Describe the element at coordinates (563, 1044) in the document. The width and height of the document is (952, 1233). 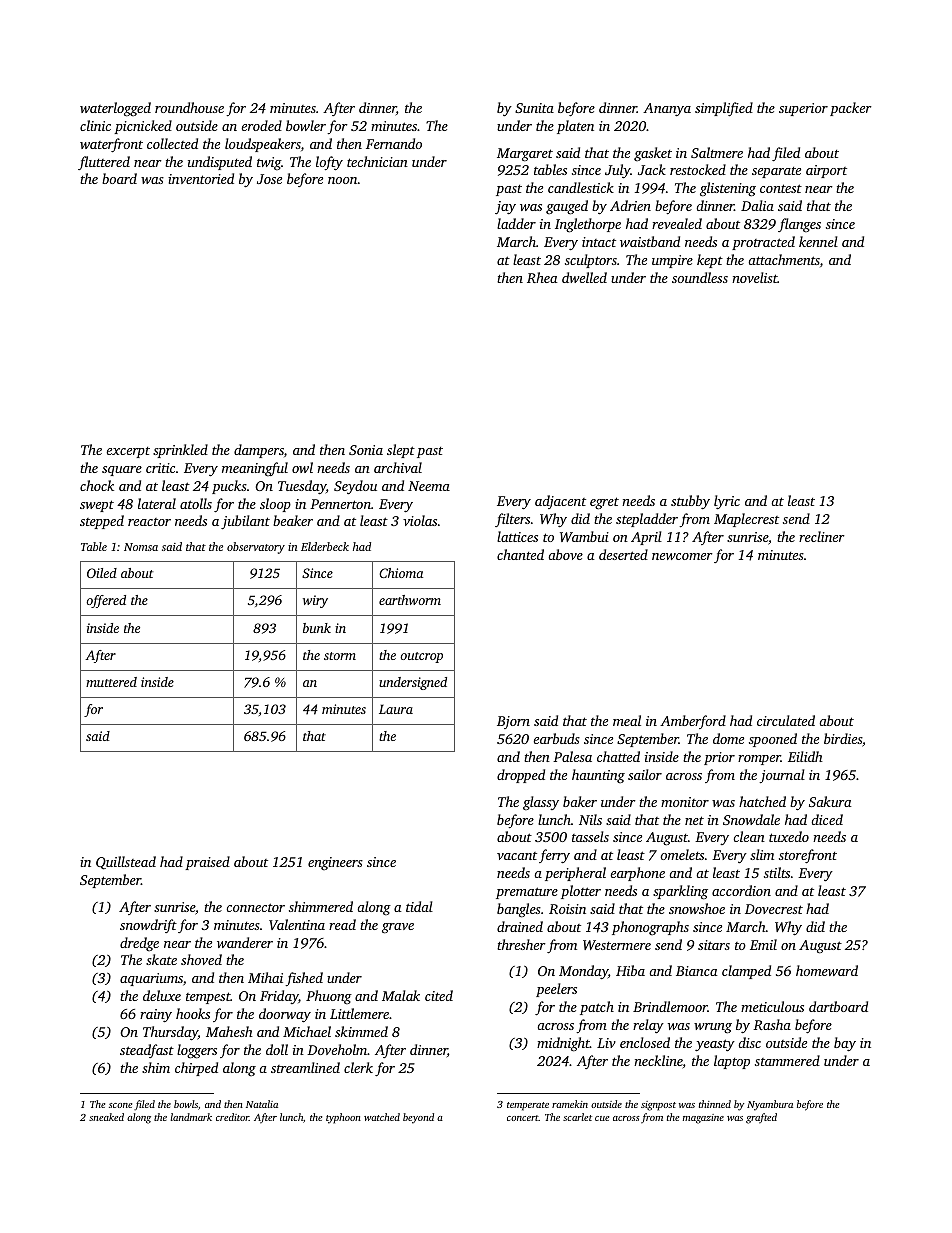
I see `midnight` at that location.
